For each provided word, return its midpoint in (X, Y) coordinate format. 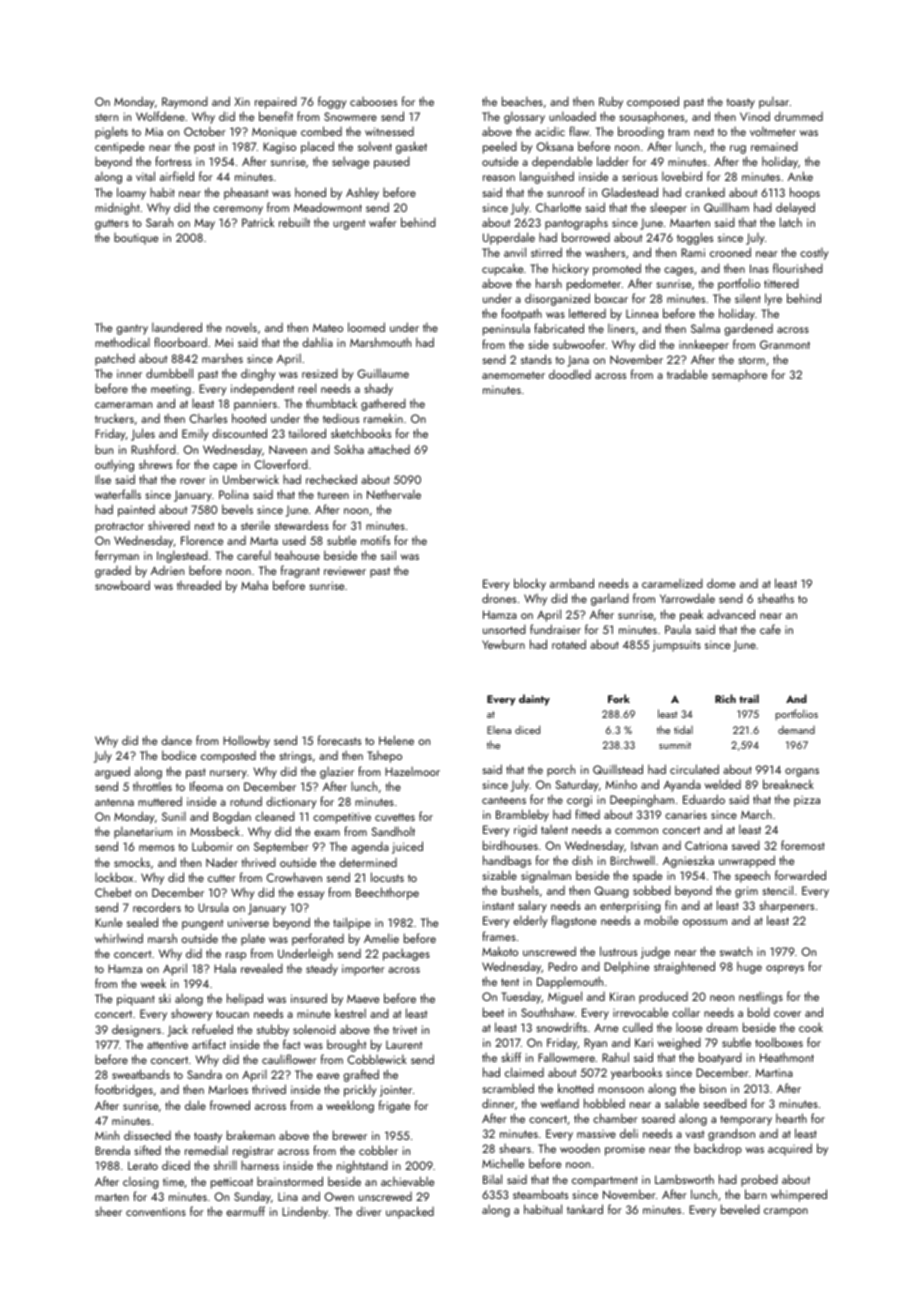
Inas (759, 268)
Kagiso (279, 148)
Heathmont (787, 1057)
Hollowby (246, 741)
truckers (114, 418)
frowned (230, 1105)
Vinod (755, 116)
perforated (318, 939)
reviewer (345, 571)
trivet (405, 1029)
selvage (350, 163)
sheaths (776, 598)
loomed (366, 327)
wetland (560, 1103)
